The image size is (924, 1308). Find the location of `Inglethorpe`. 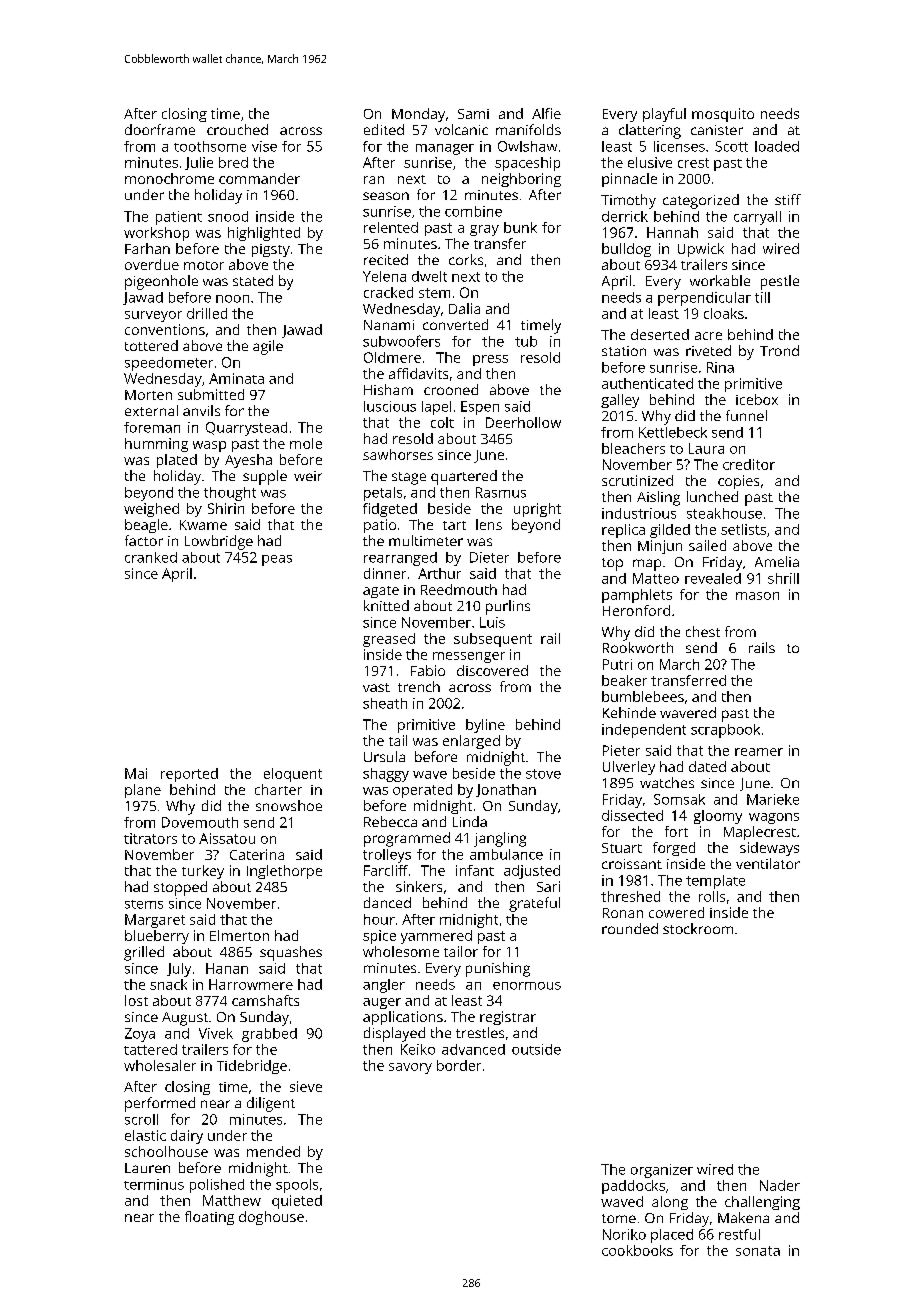

Inglethorpe is located at coordinates (284, 872).
